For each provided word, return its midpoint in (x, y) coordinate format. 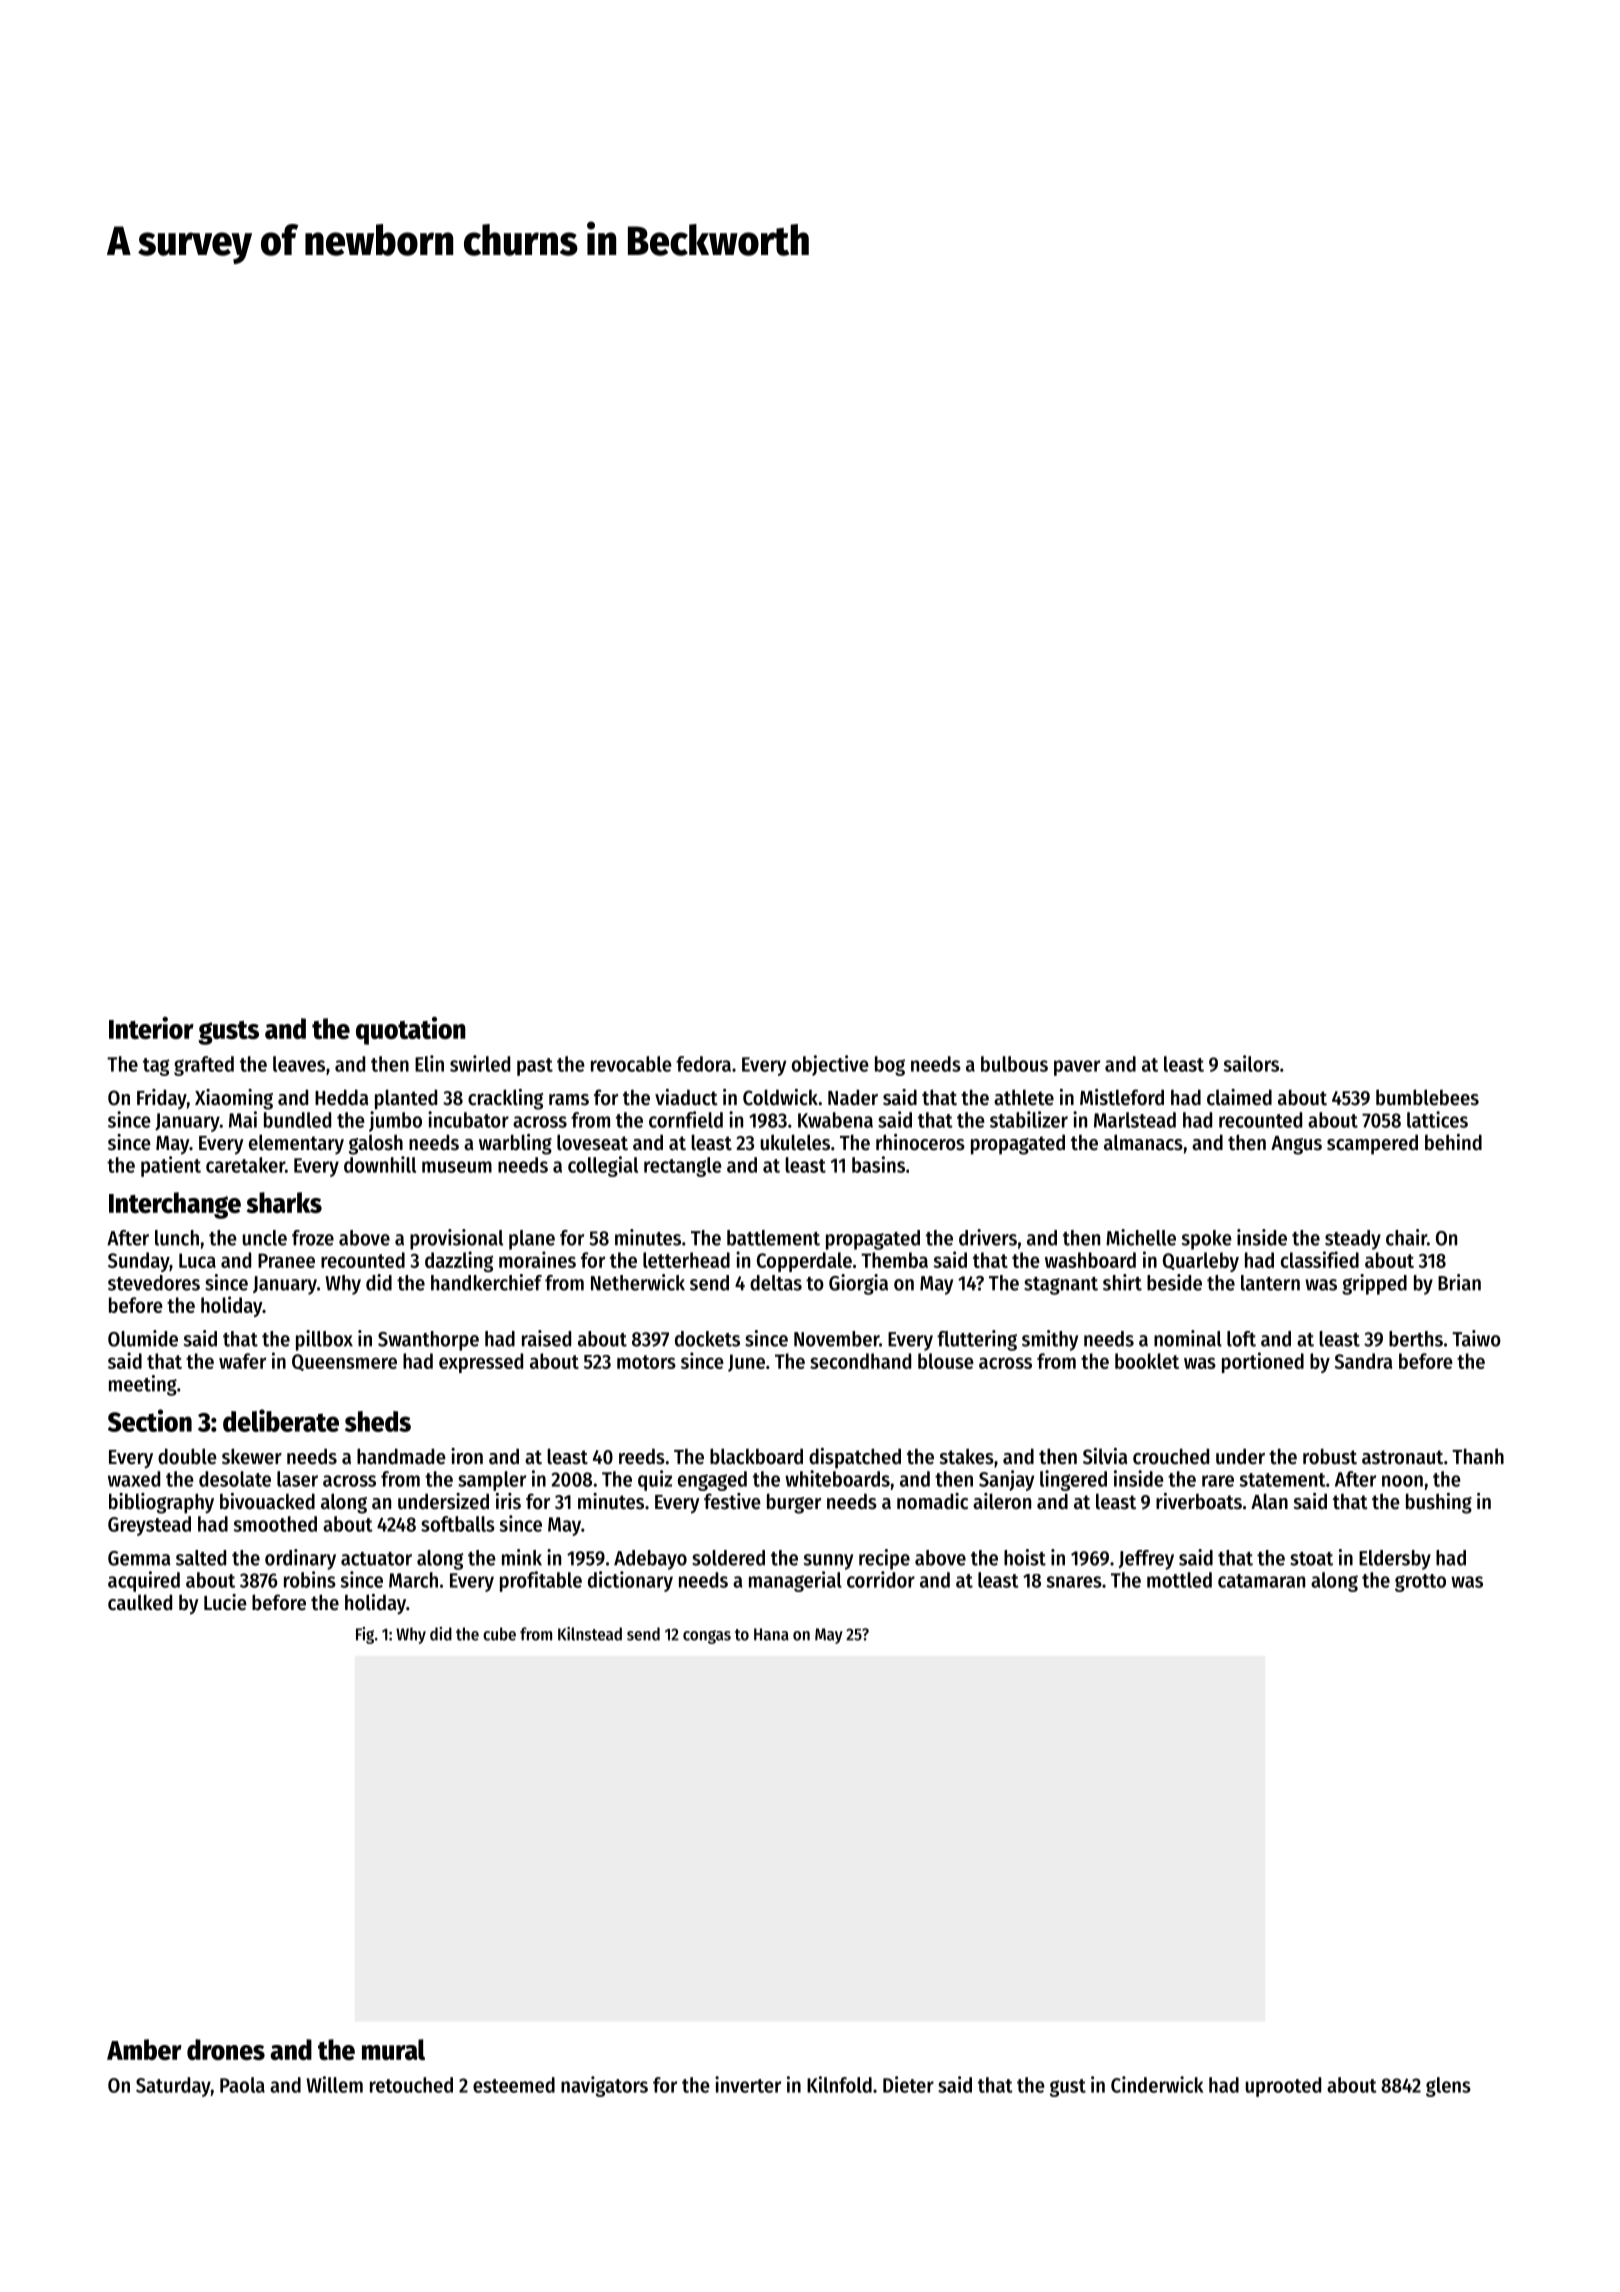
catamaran (1261, 1581)
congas (707, 1637)
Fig (365, 1635)
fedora (703, 1064)
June (746, 1363)
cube (499, 1634)
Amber (144, 2049)
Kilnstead (590, 1634)
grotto (1420, 1583)
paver (1077, 1068)
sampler (492, 1481)
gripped (1374, 1284)
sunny (828, 1562)
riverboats (1199, 1501)
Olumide (143, 1338)
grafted (204, 1066)
